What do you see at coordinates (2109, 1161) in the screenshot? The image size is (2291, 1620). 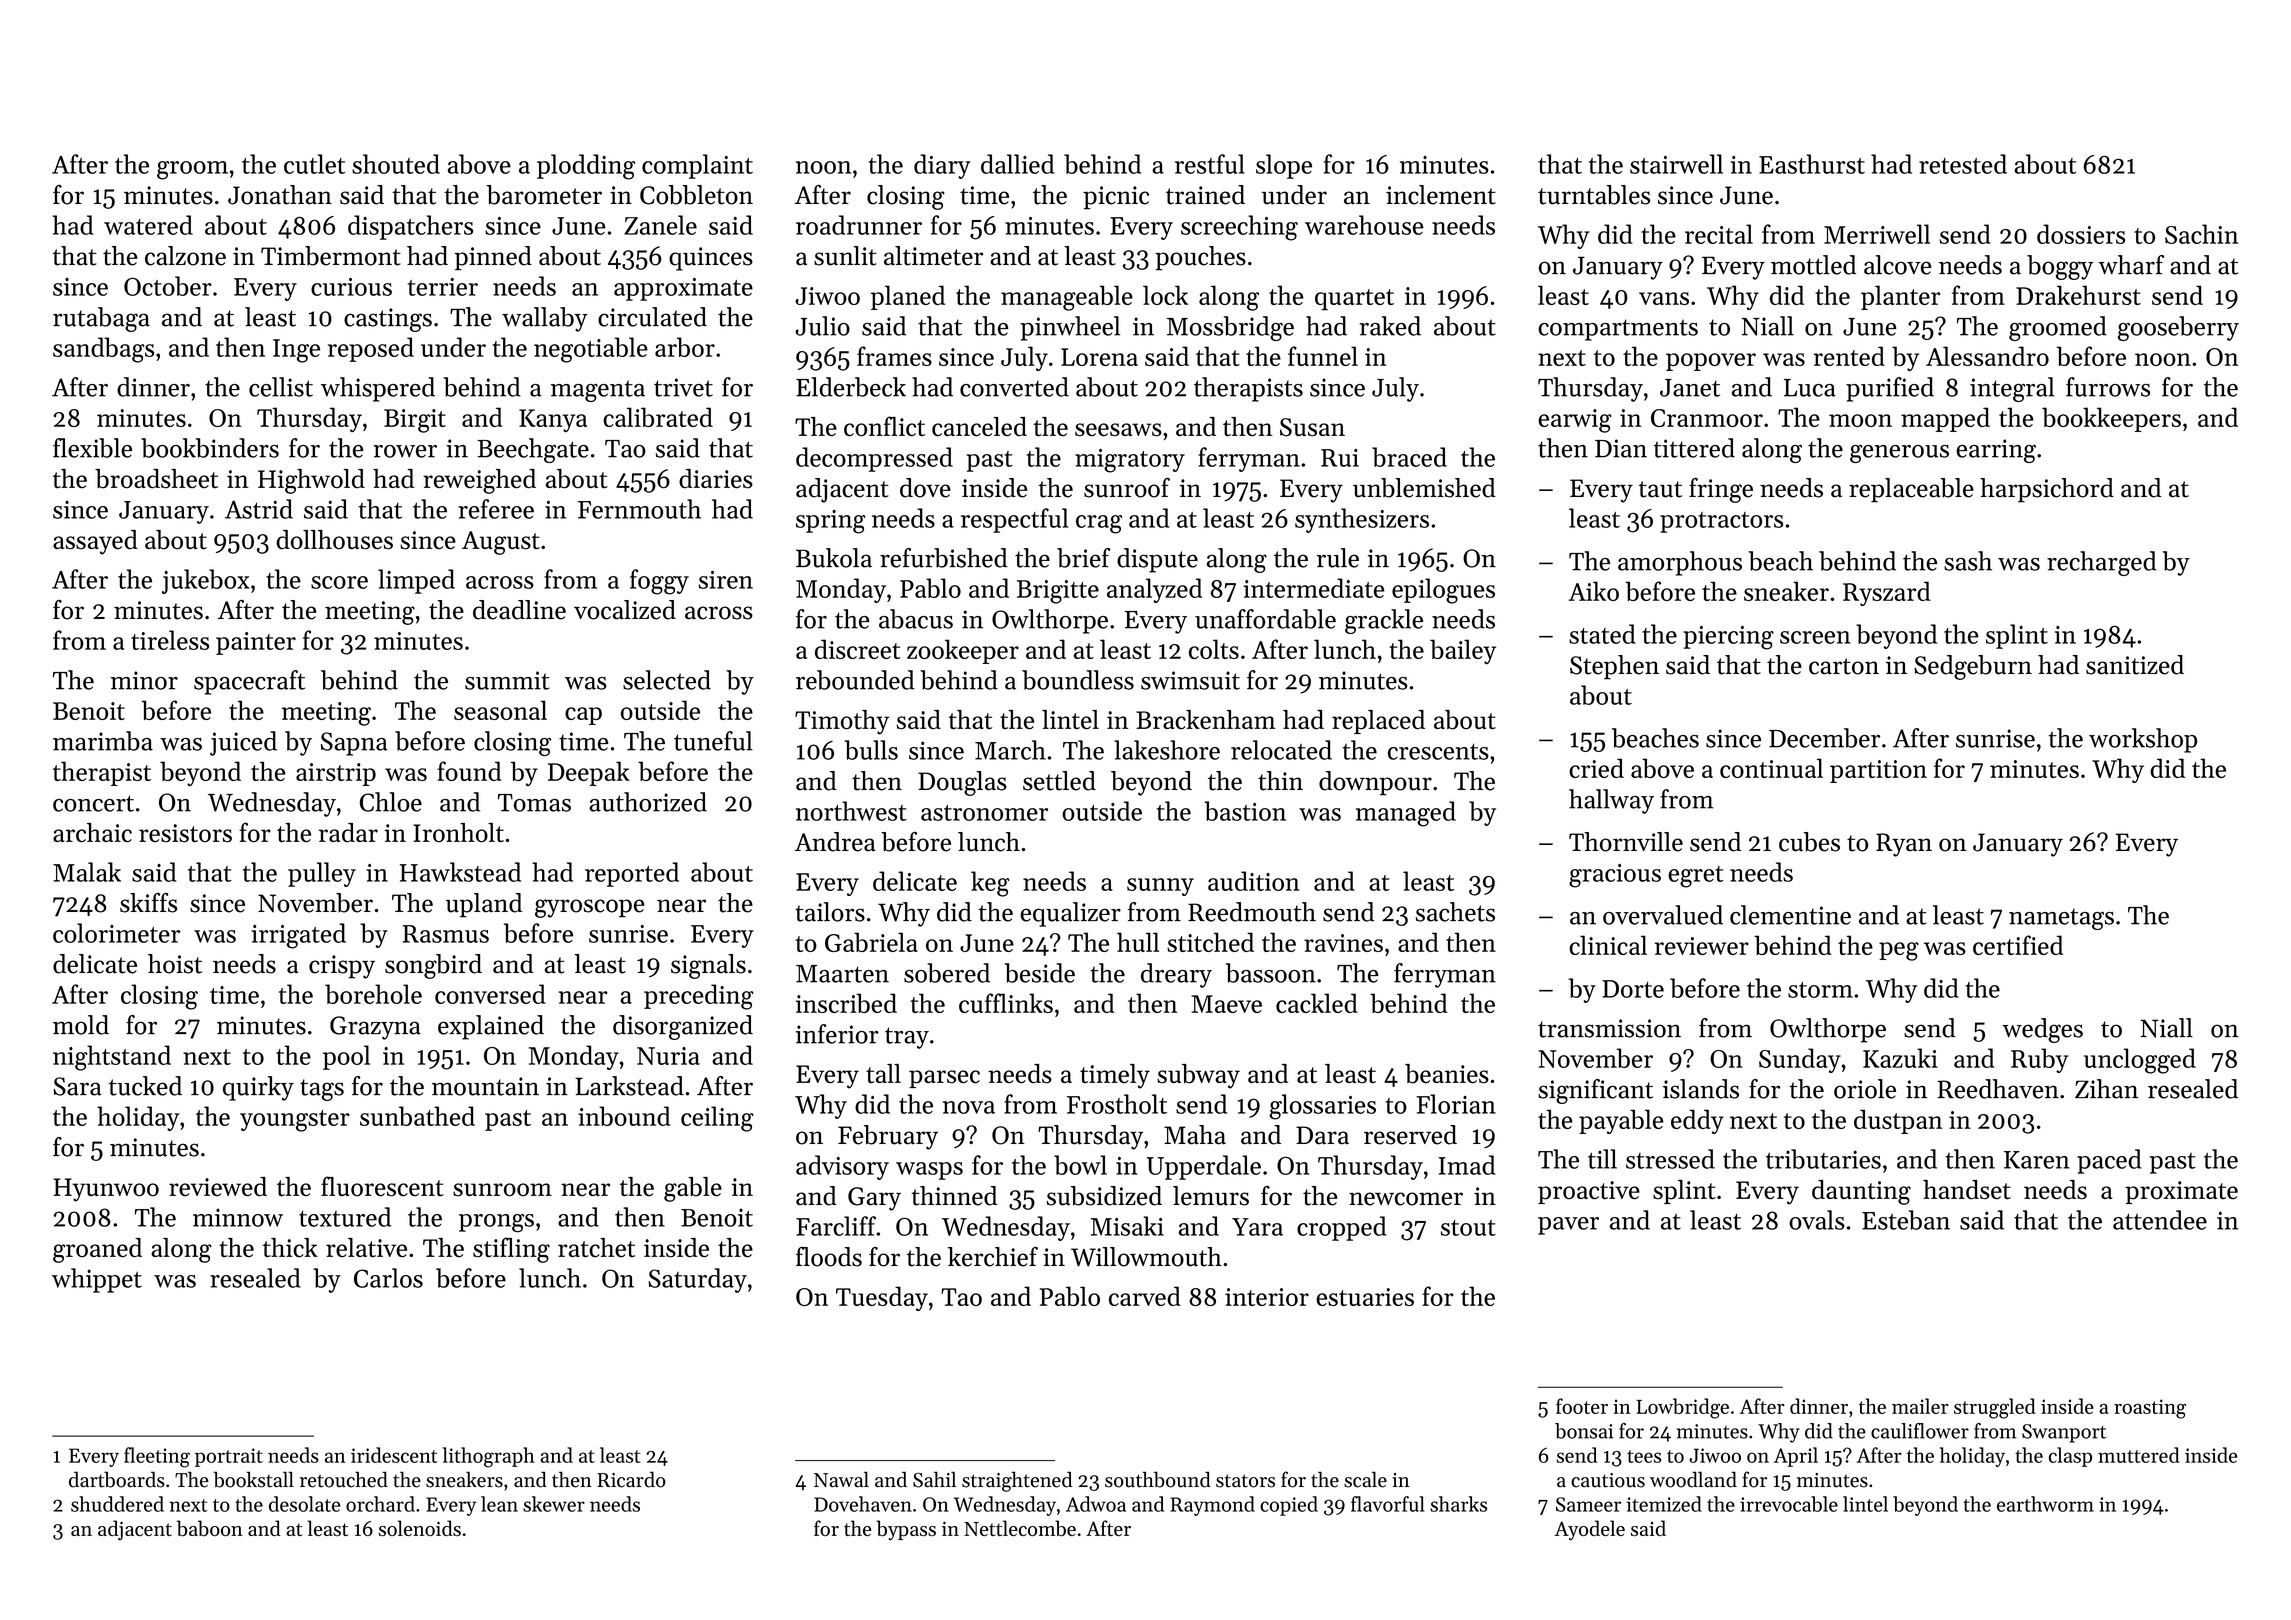 I see `paced` at bounding box center [2109, 1161].
